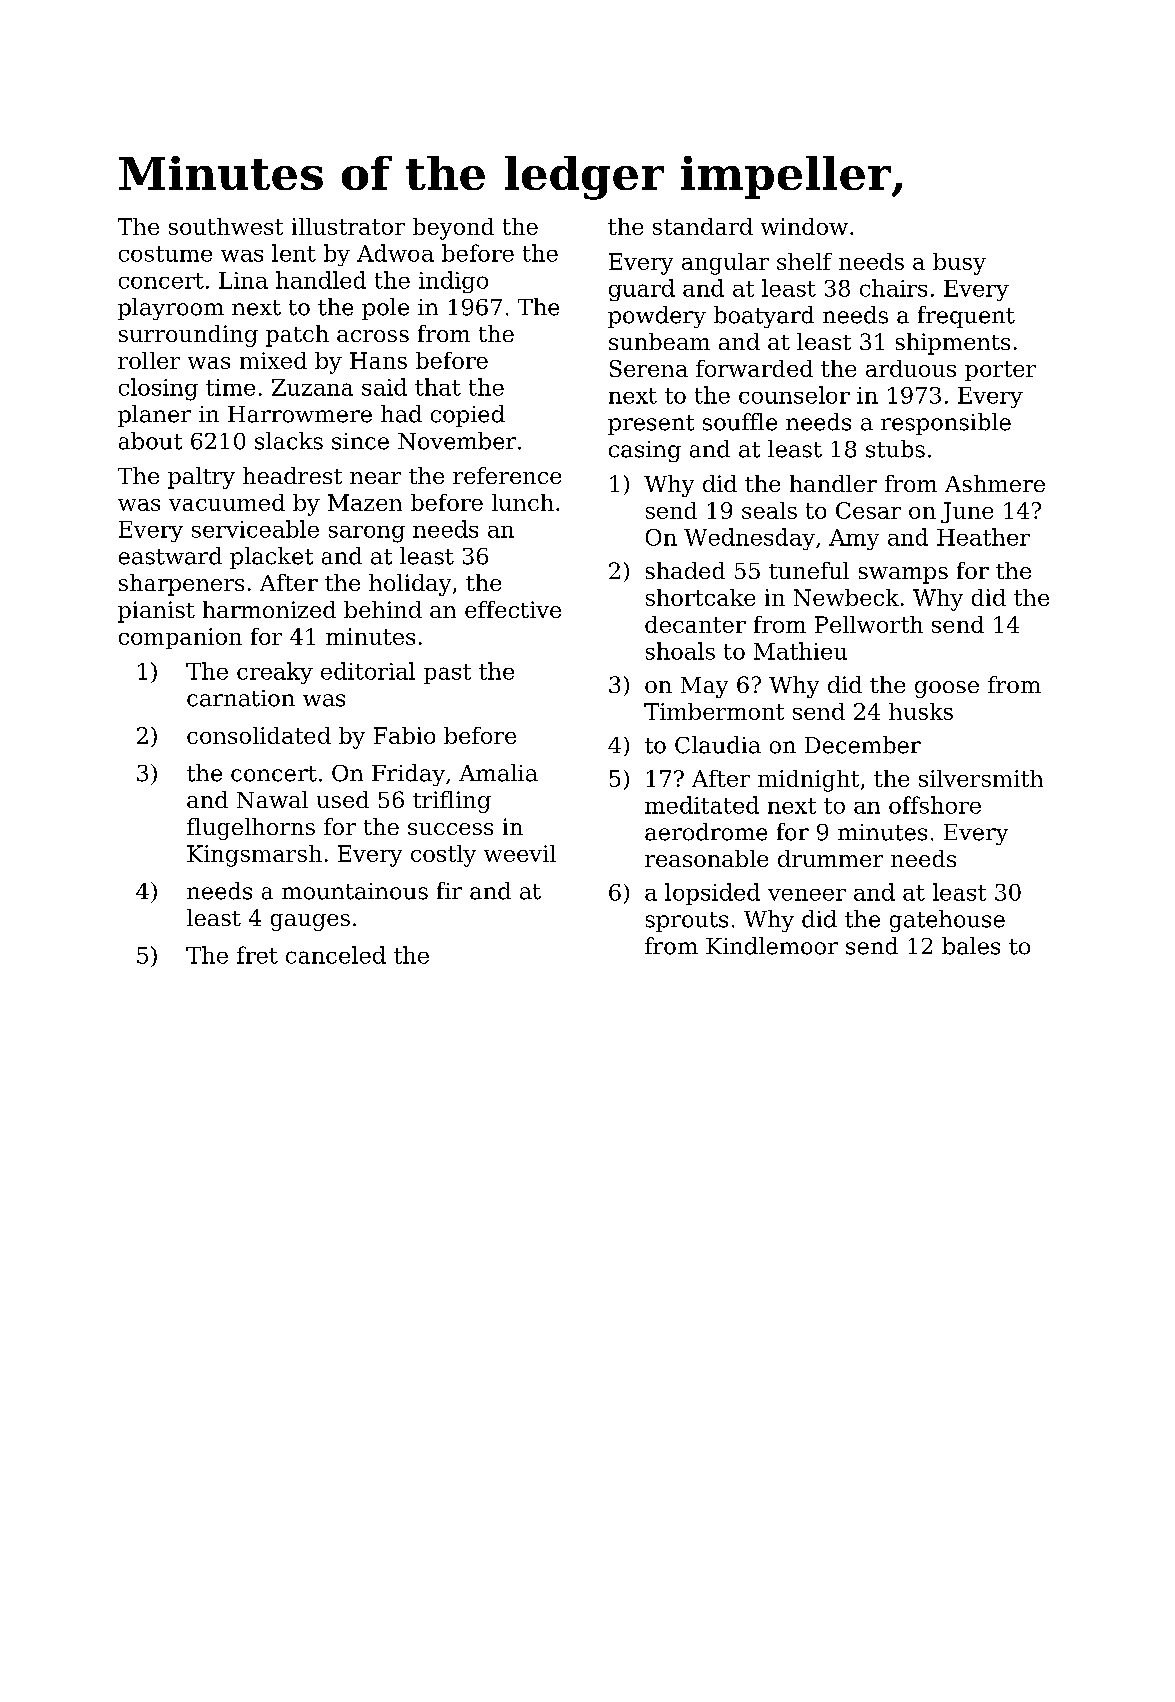  I want to click on boatyard, so click(764, 317).
